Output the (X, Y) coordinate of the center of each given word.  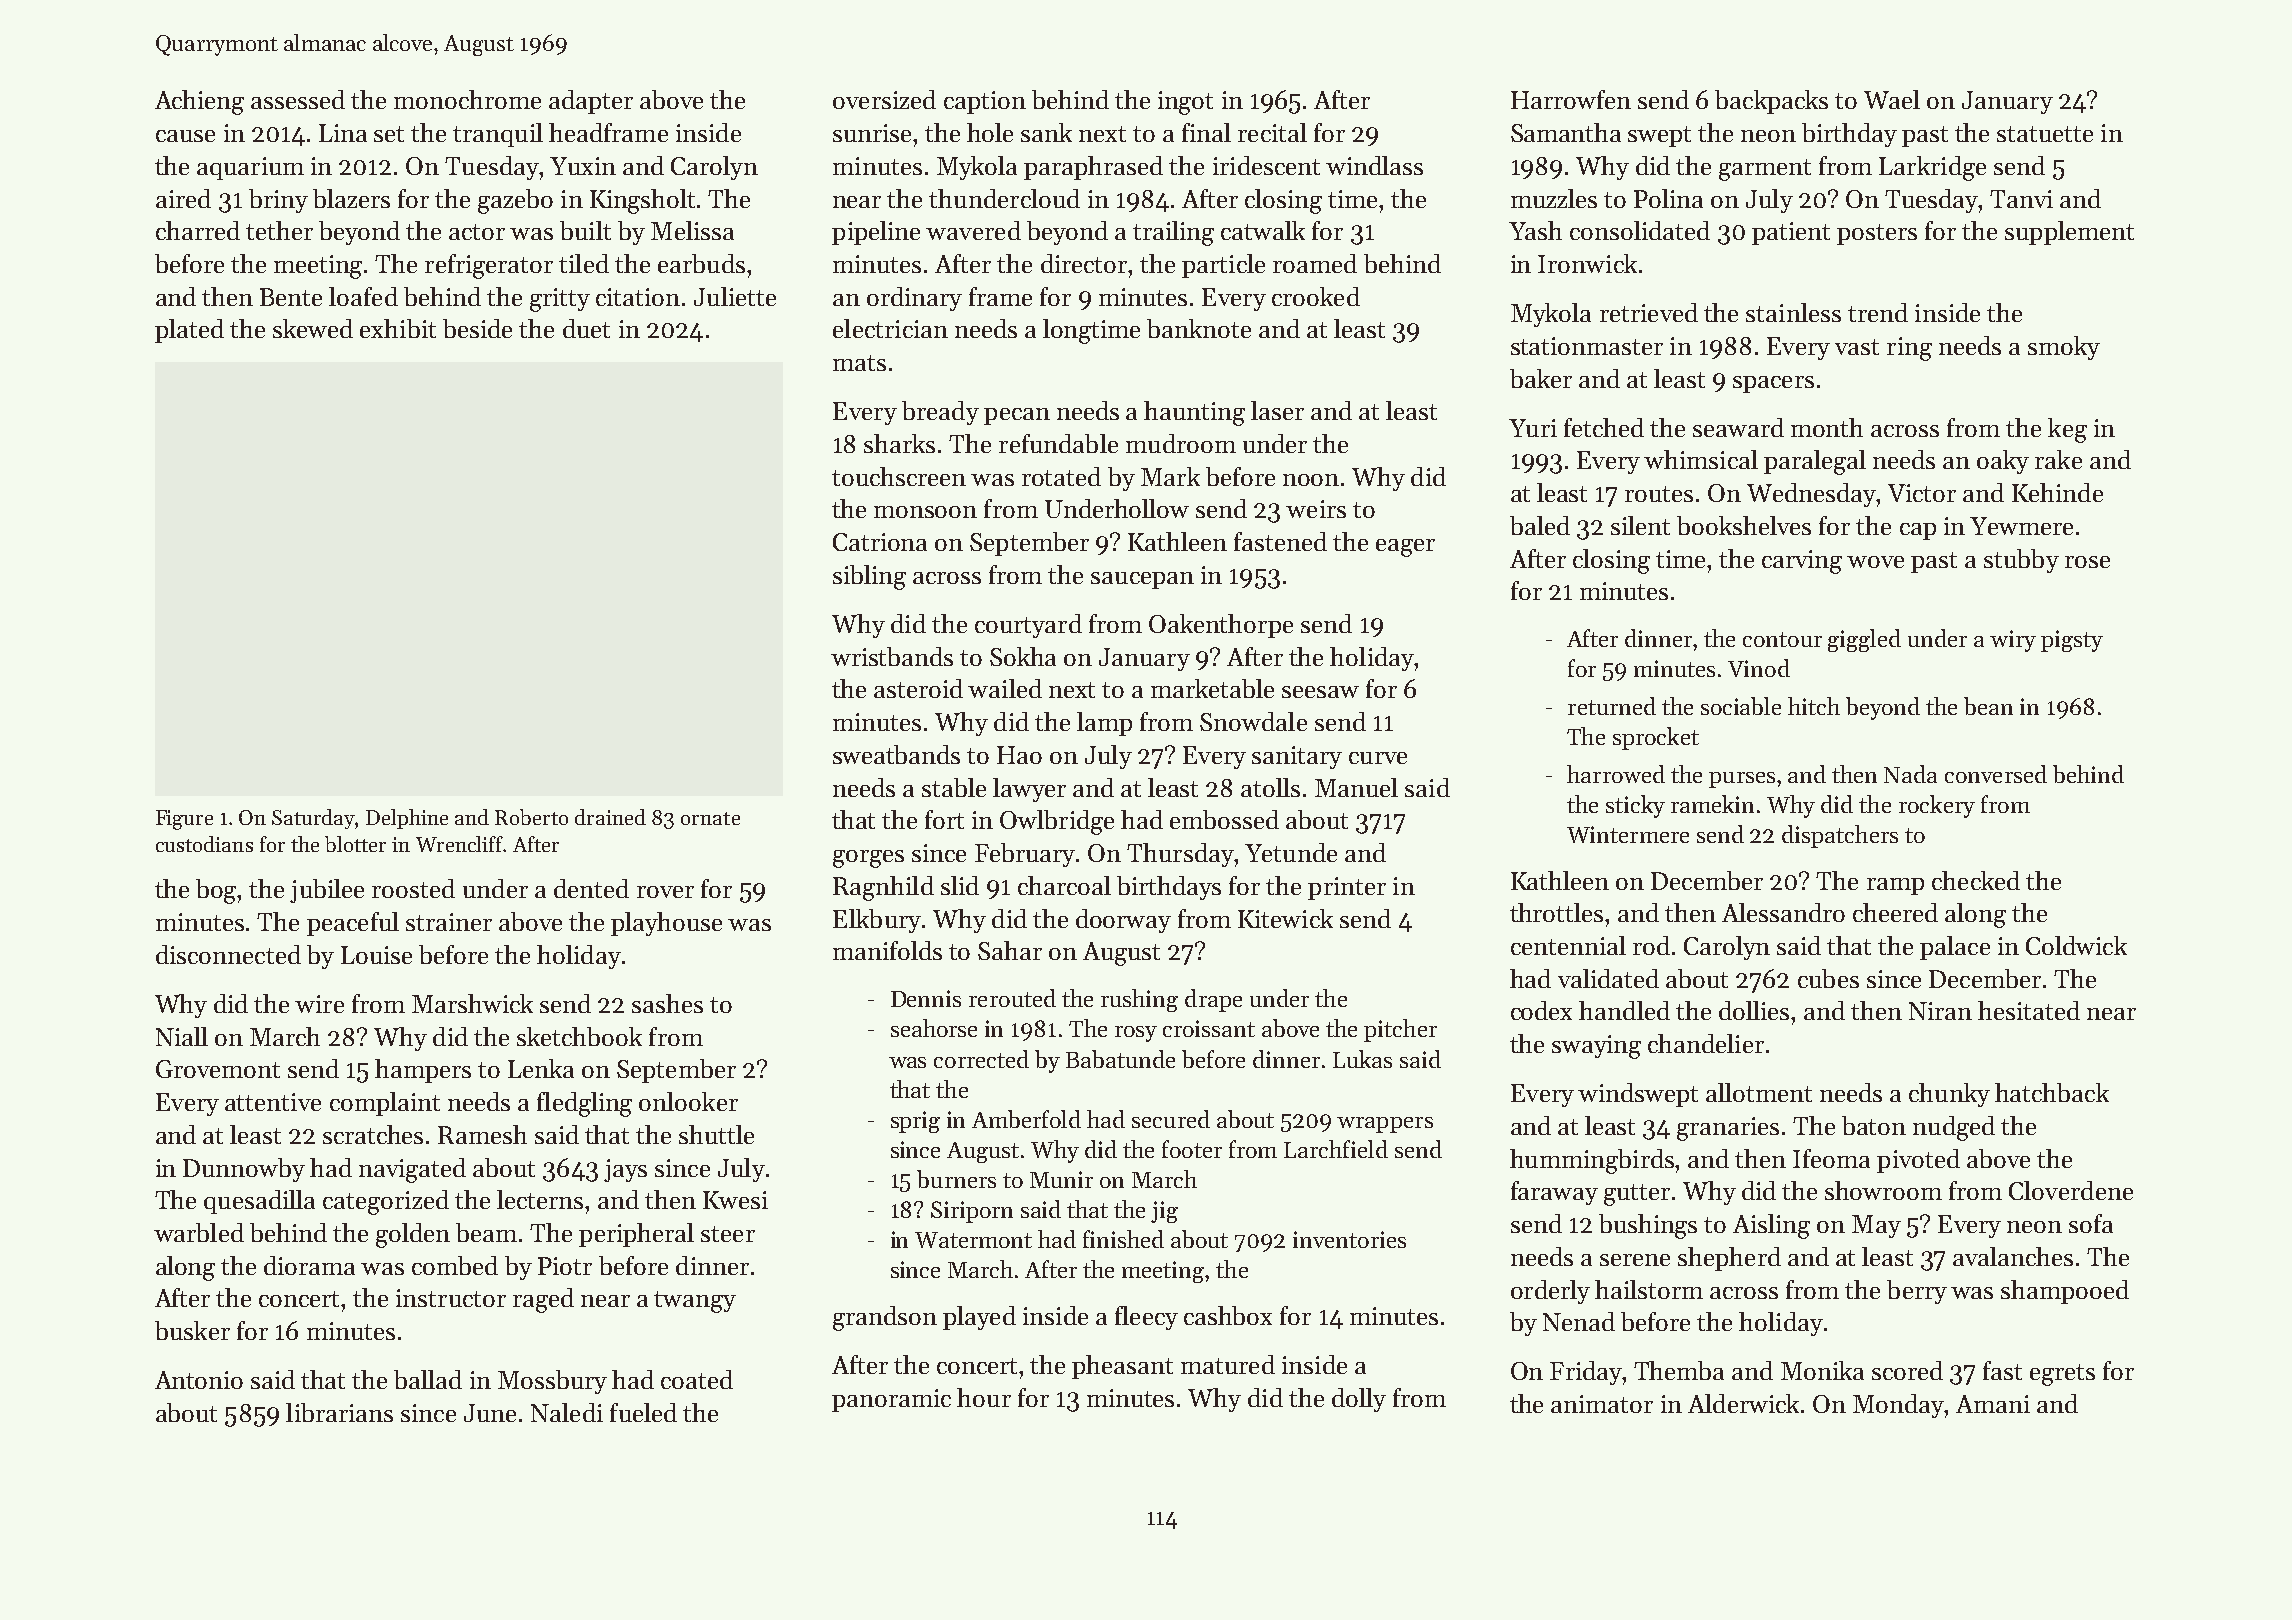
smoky (2064, 348)
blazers (351, 198)
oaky (2003, 462)
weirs (1316, 509)
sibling (869, 577)
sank (1046, 132)
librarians (339, 1412)
